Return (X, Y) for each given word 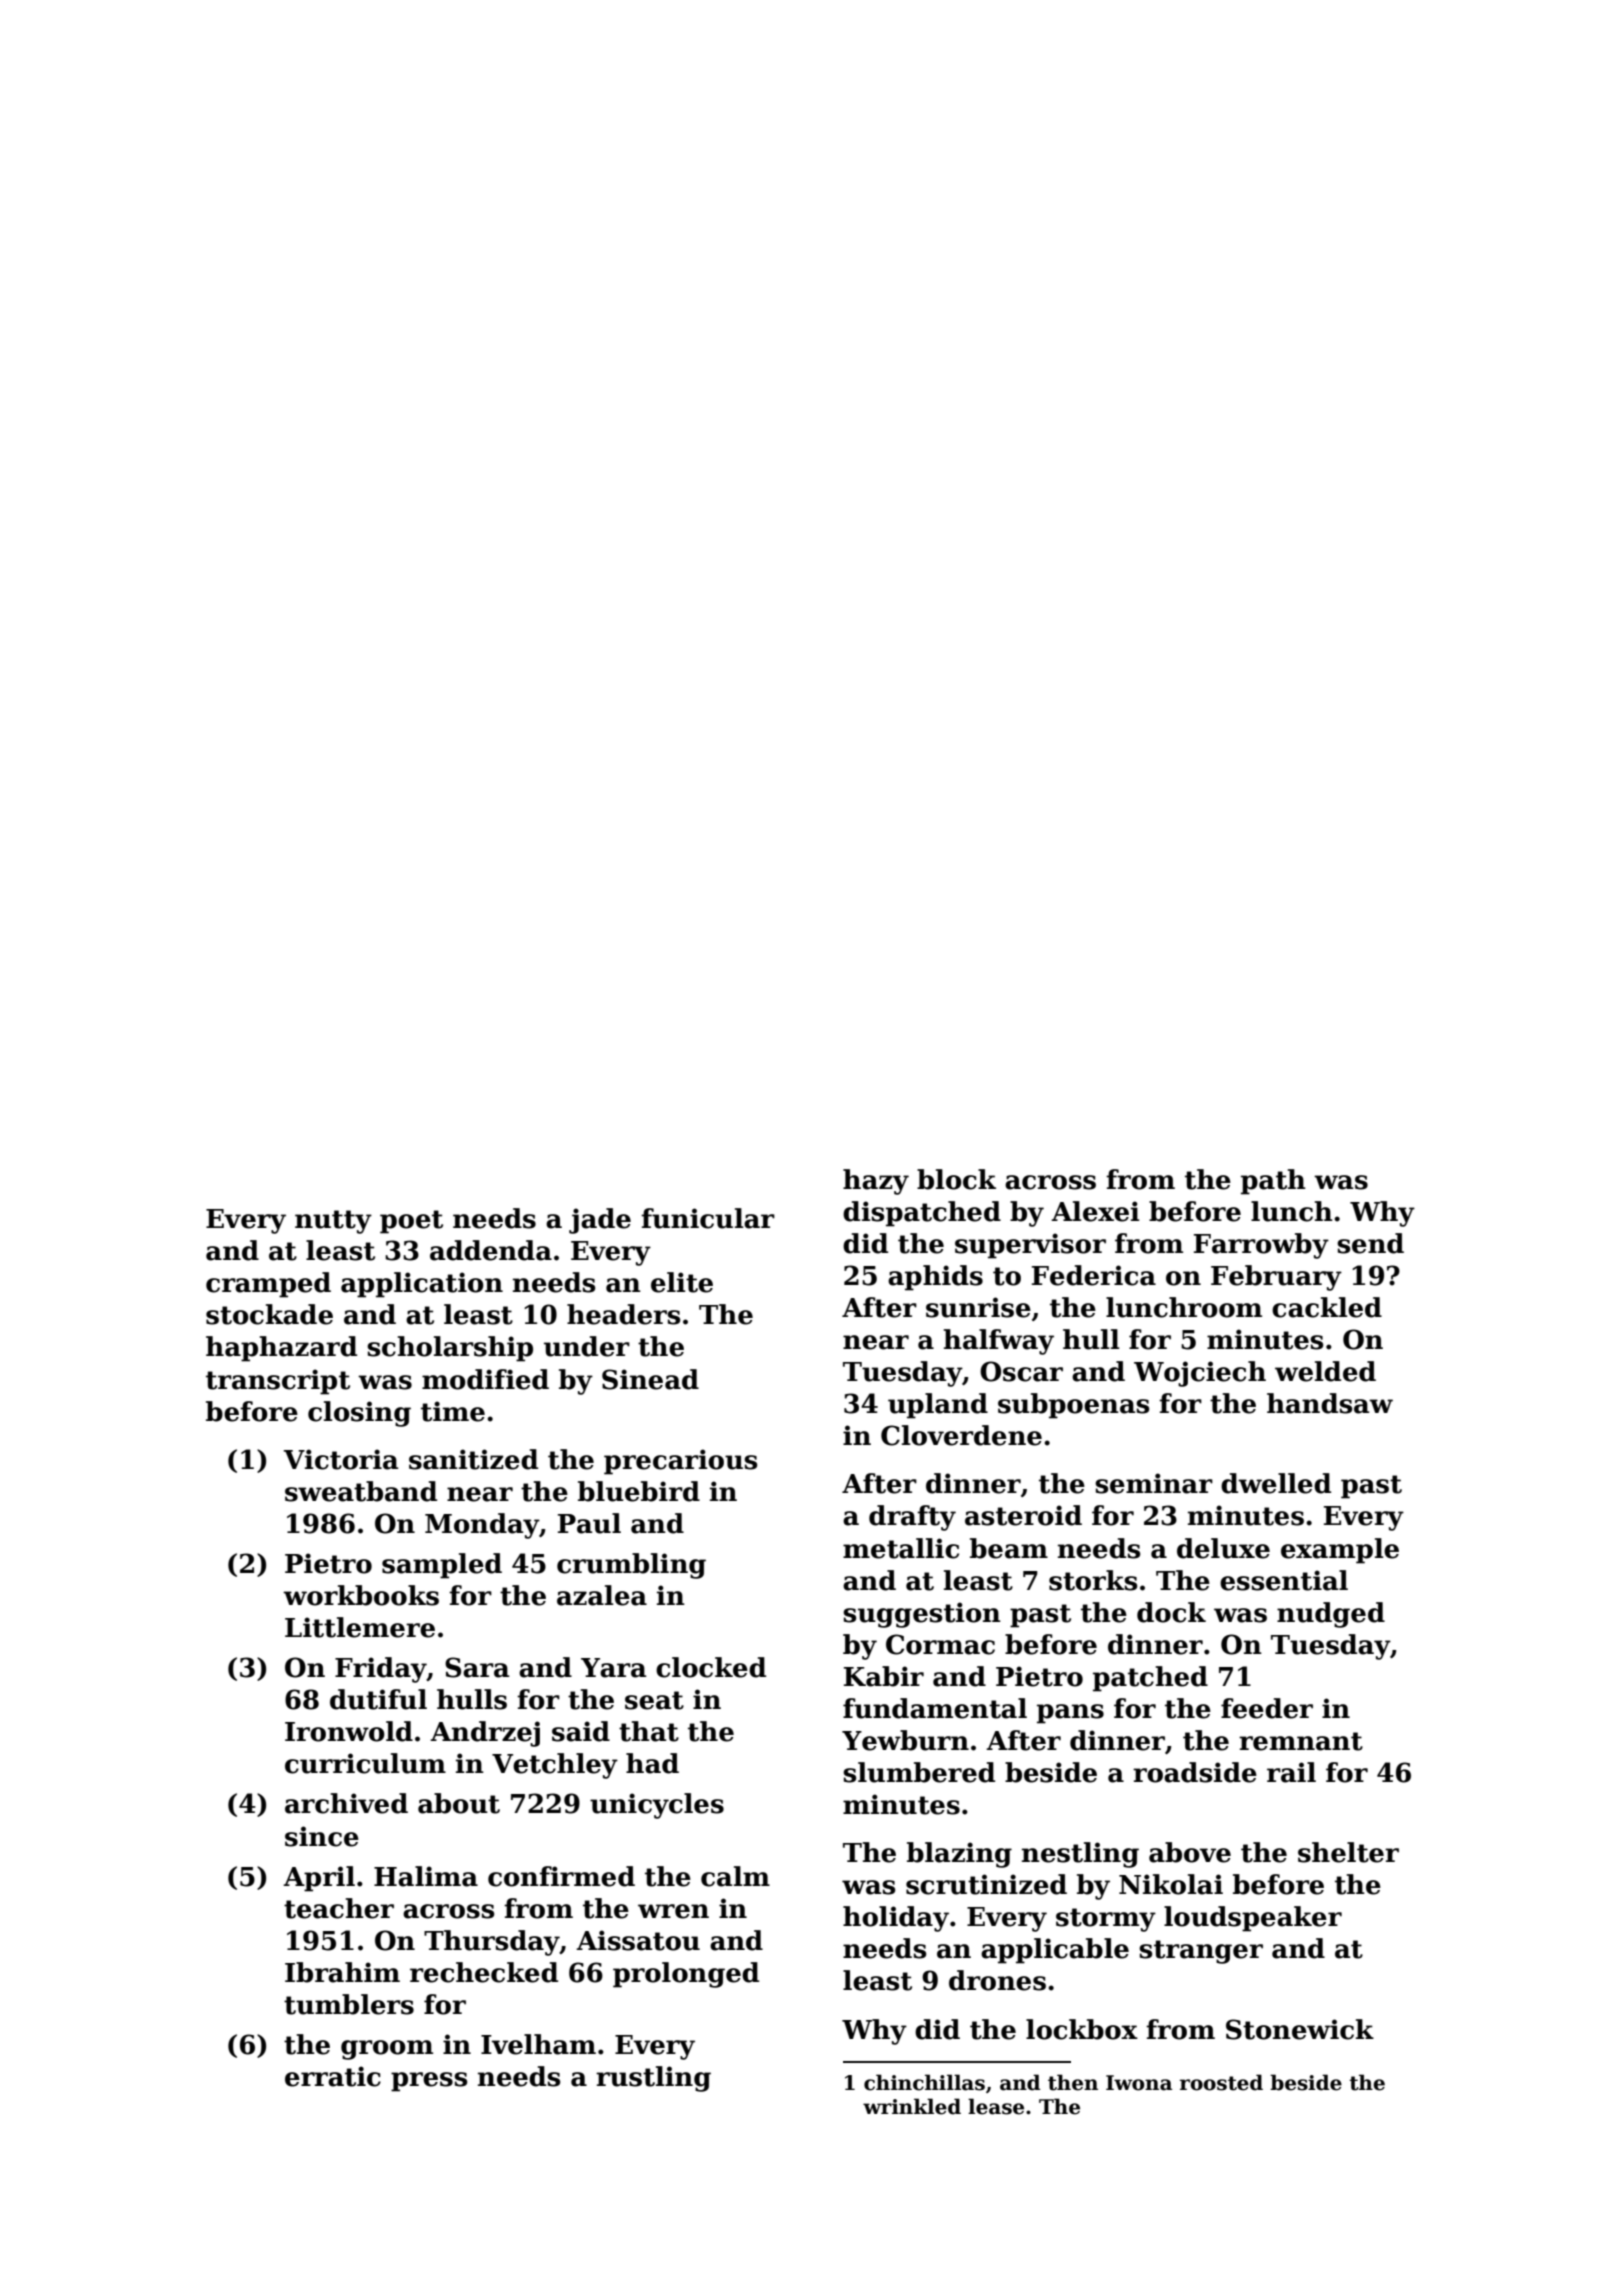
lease (996, 2106)
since (322, 1836)
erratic (333, 2076)
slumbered (919, 1772)
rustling (653, 2079)
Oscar (1021, 1371)
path (1273, 1182)
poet (411, 1222)
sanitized (473, 1459)
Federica (1094, 1275)
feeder (1267, 1708)
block (956, 1179)
